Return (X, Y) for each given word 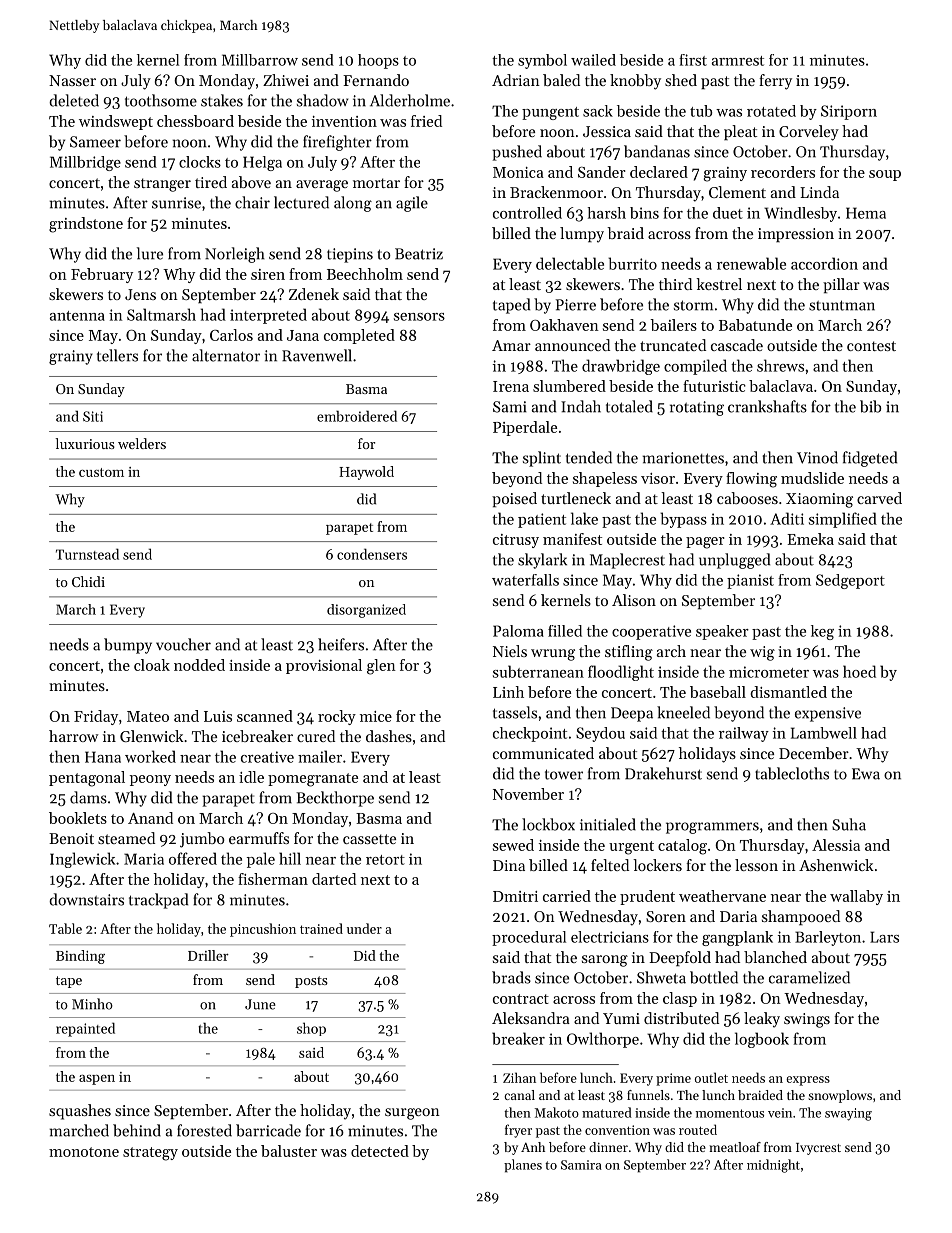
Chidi (88, 581)
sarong (605, 961)
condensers (372, 554)
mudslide (812, 478)
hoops (378, 61)
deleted (74, 100)
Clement (737, 192)
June (260, 1004)
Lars (884, 937)
